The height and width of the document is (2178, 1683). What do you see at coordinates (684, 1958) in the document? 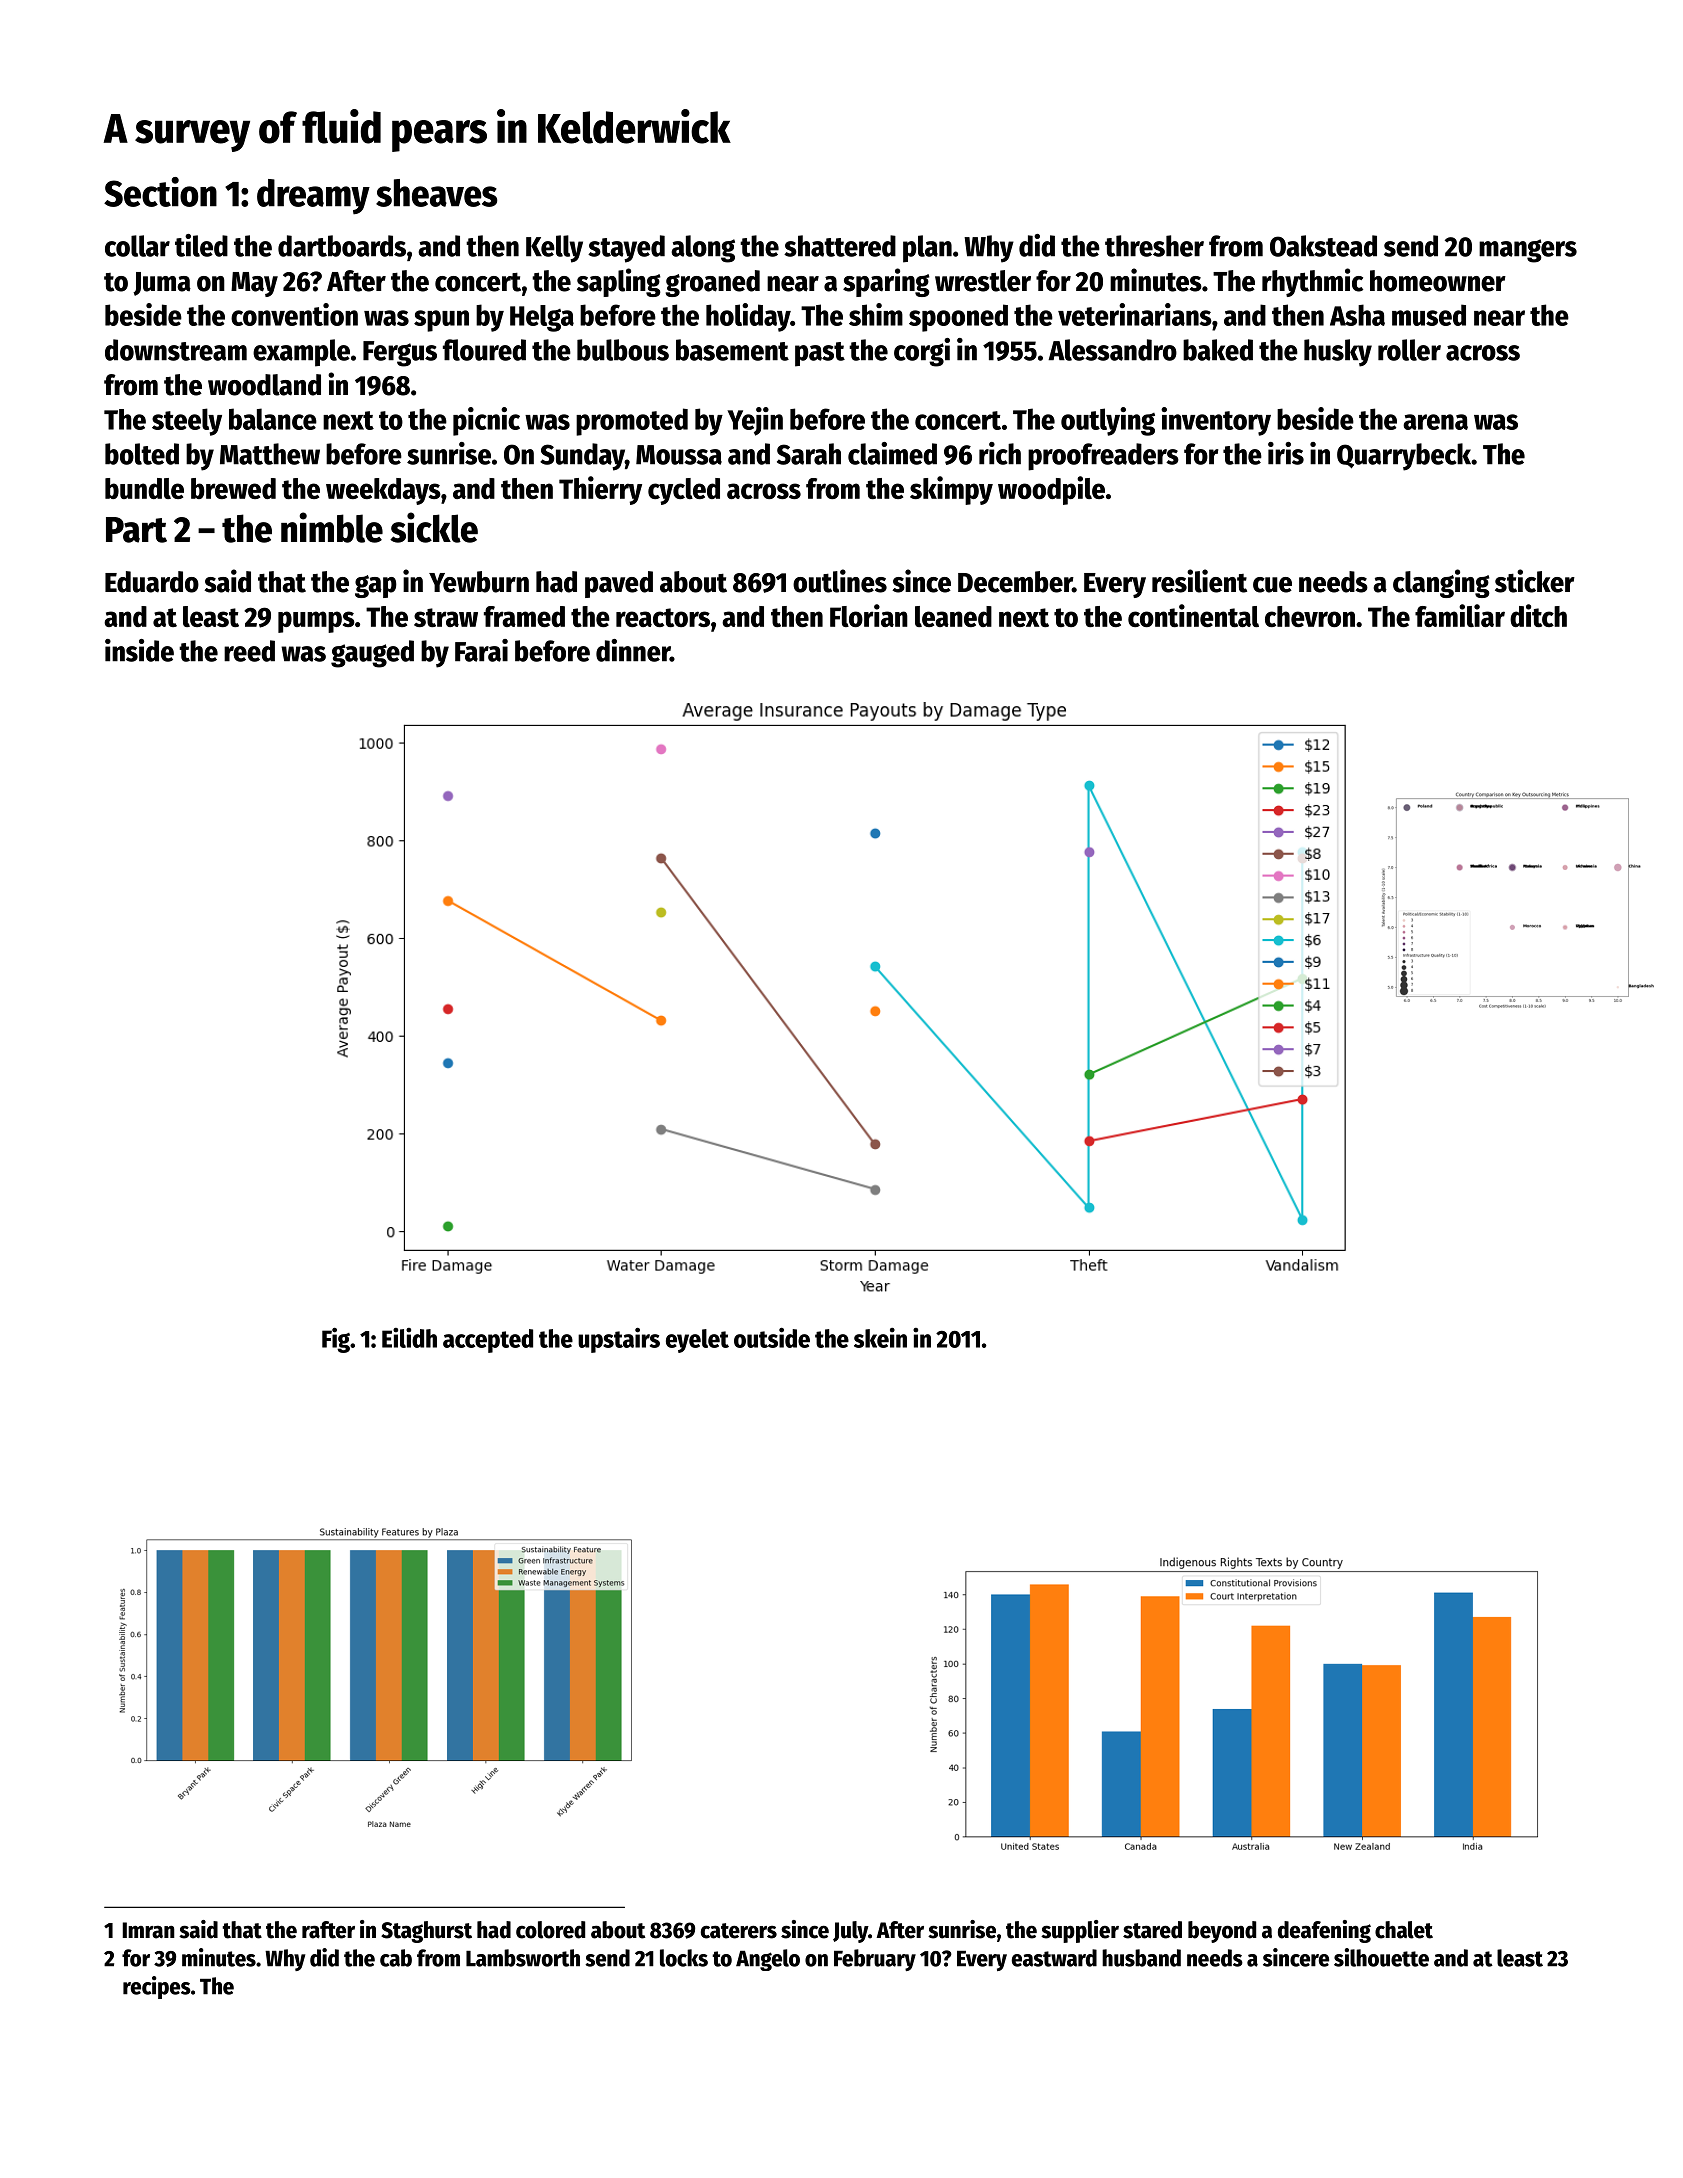
I see `locks` at bounding box center [684, 1958].
